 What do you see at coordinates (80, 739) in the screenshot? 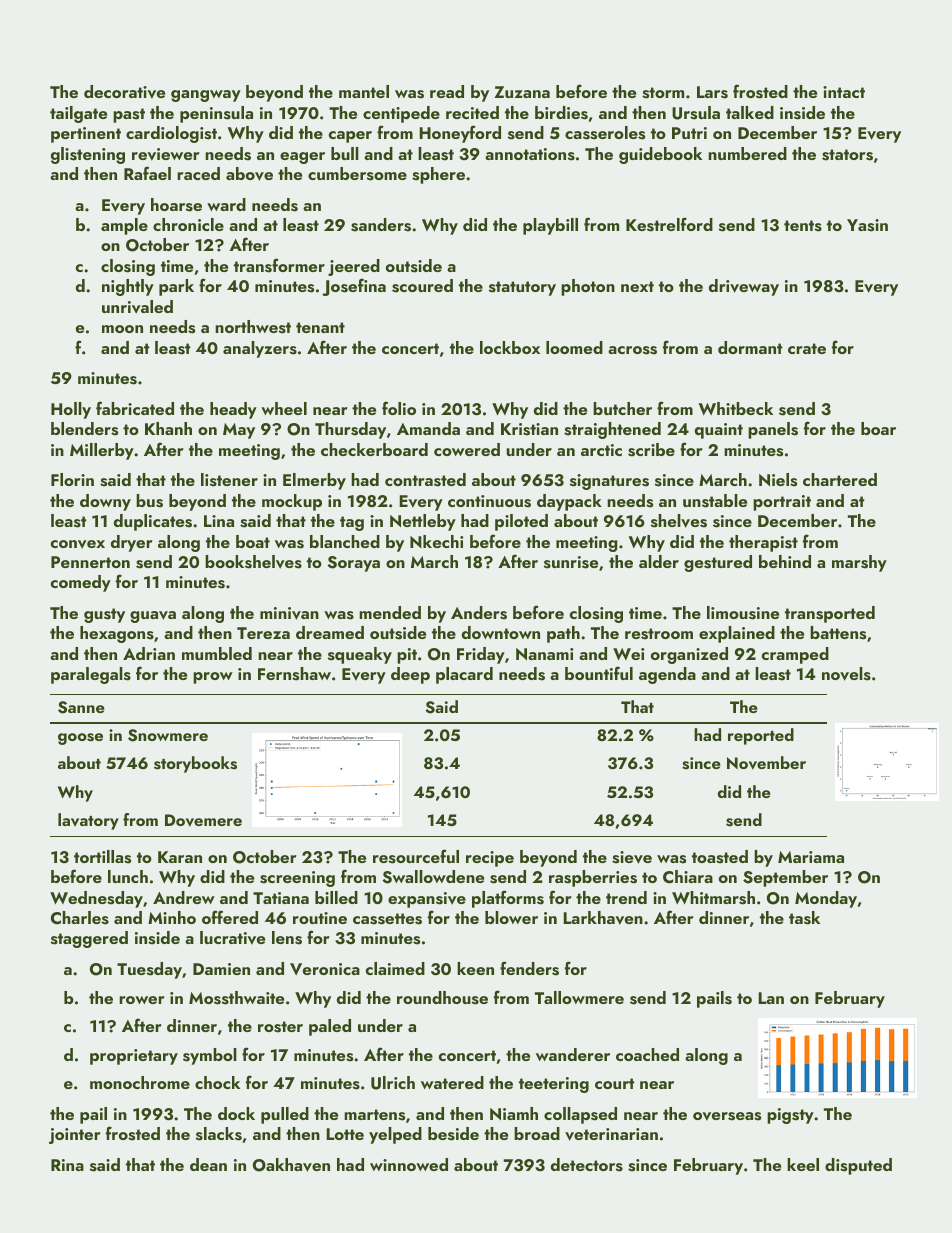
I see `goose` at bounding box center [80, 739].
